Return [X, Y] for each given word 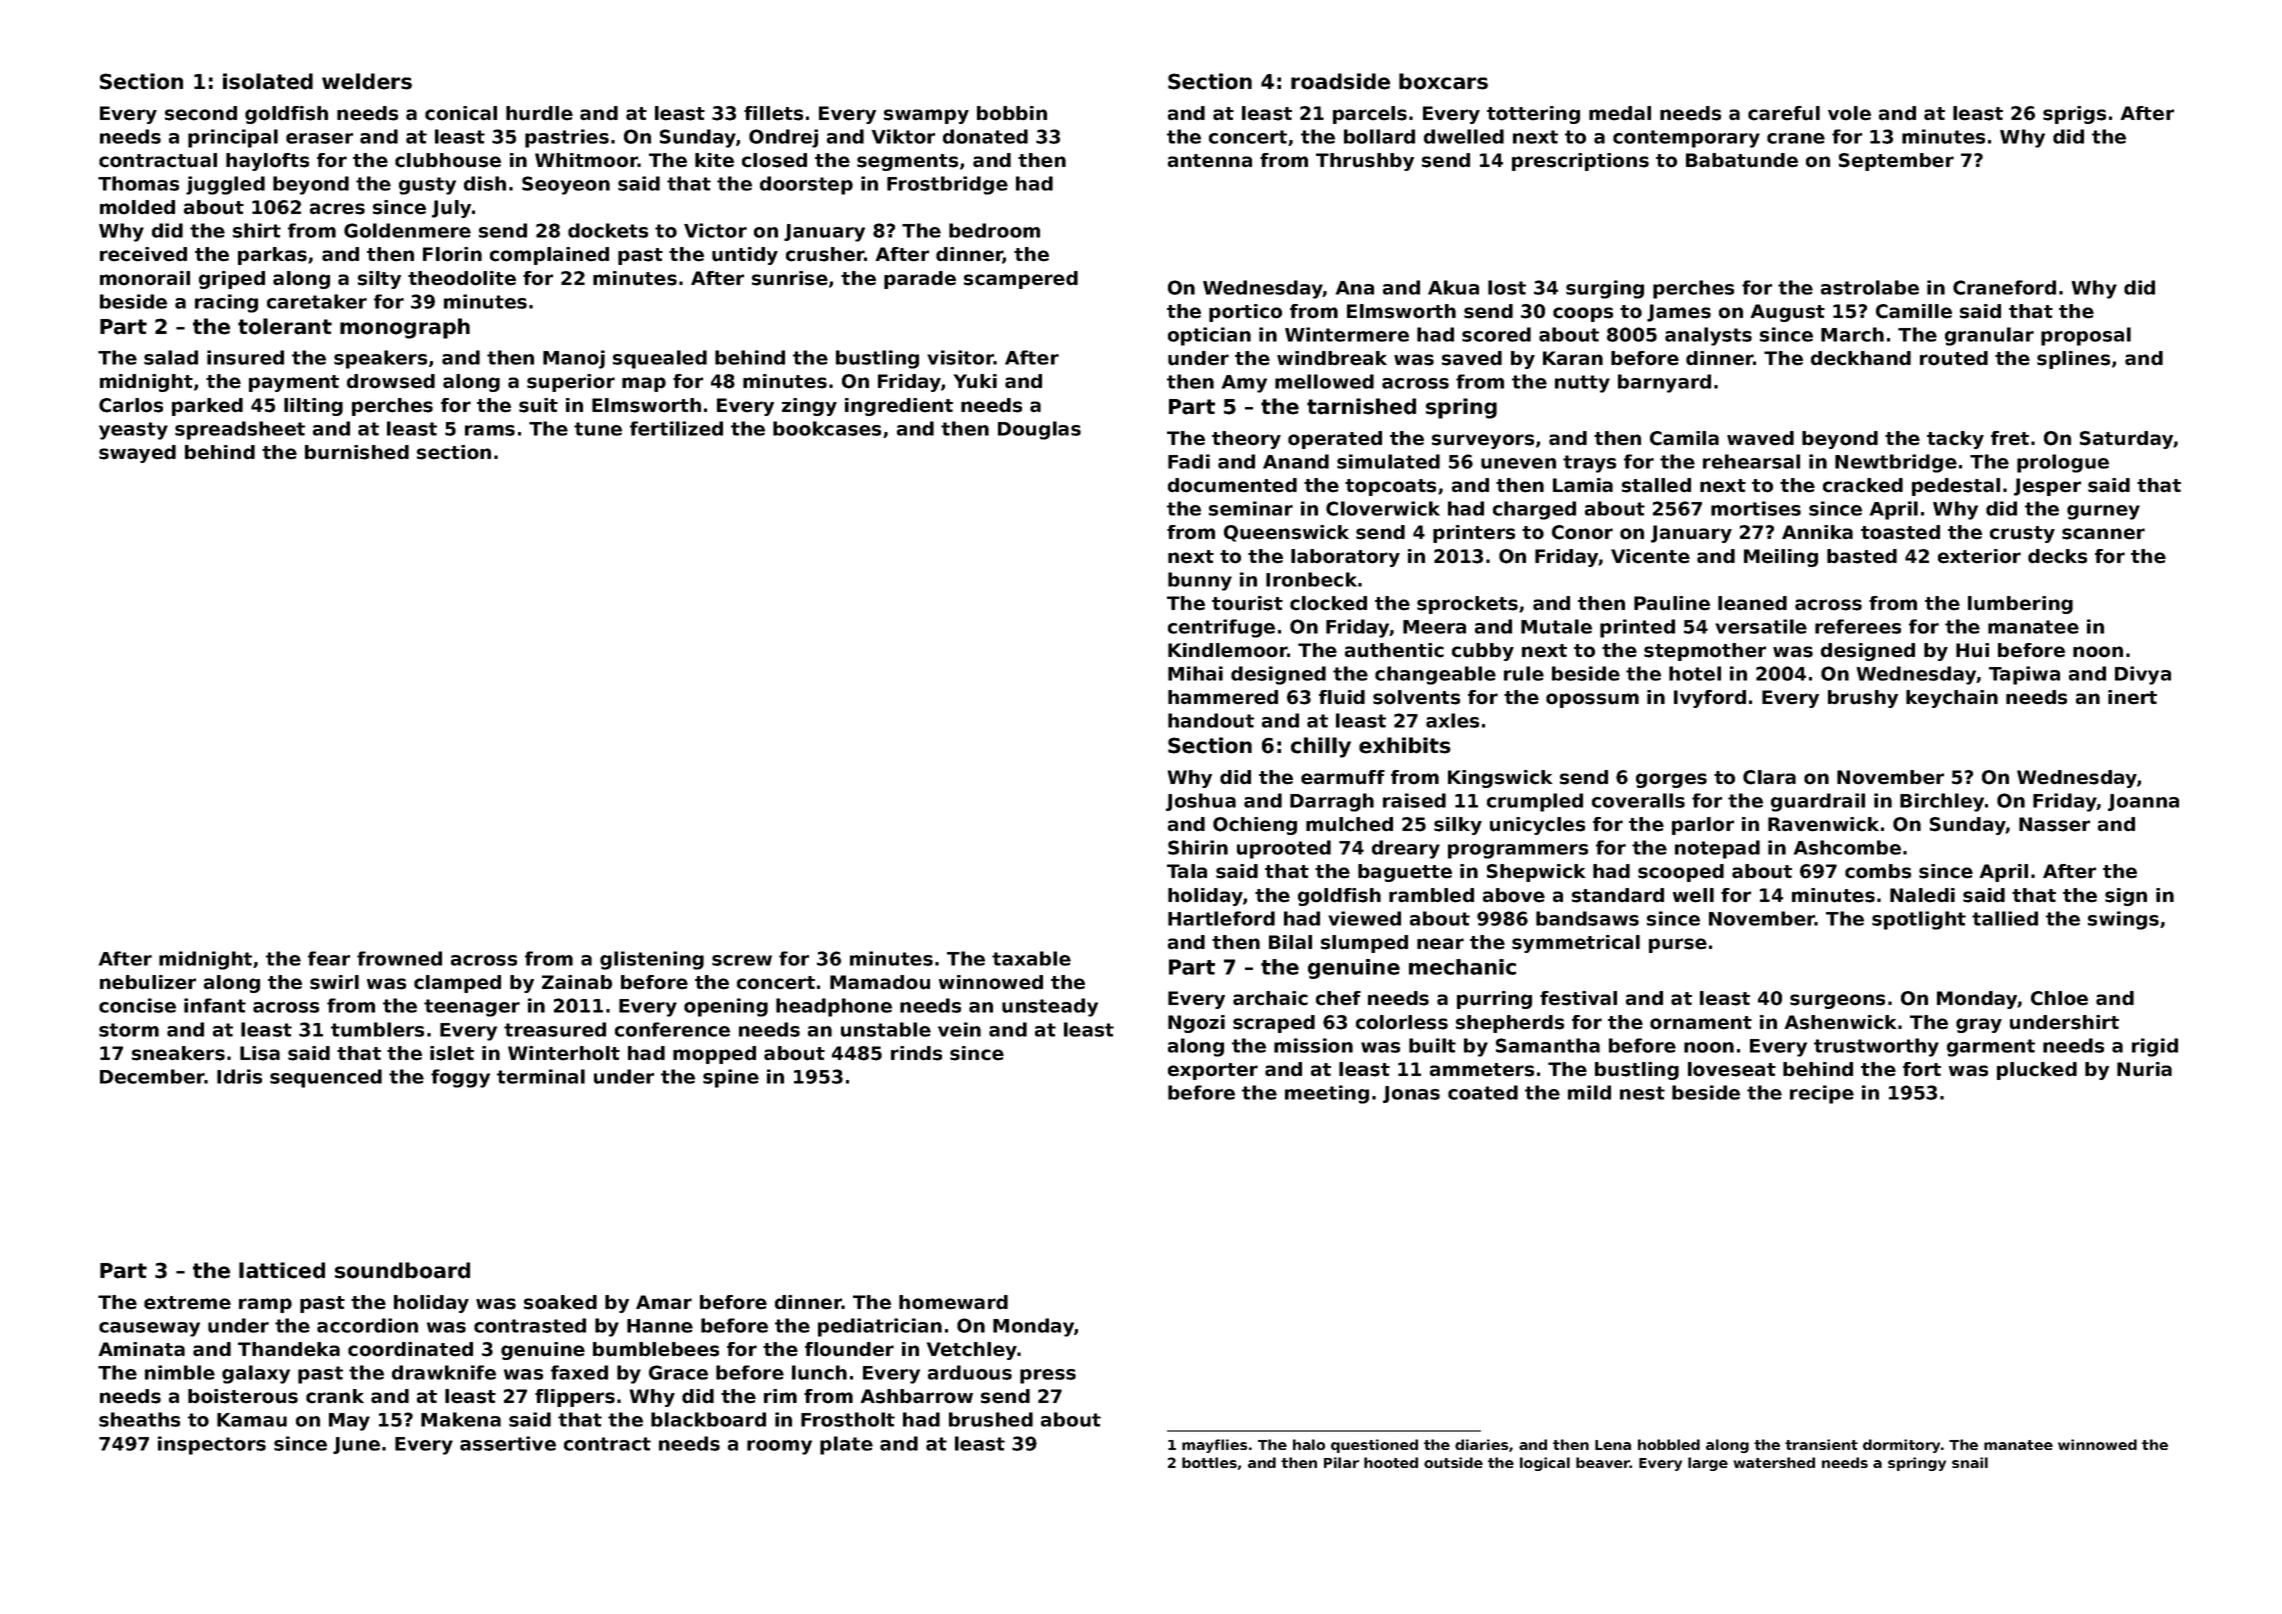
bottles [1209, 1462]
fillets [773, 113]
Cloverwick [1383, 508]
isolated [268, 81]
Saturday [2127, 440]
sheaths [139, 1419]
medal [1620, 113]
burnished [357, 452]
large [1708, 1464]
